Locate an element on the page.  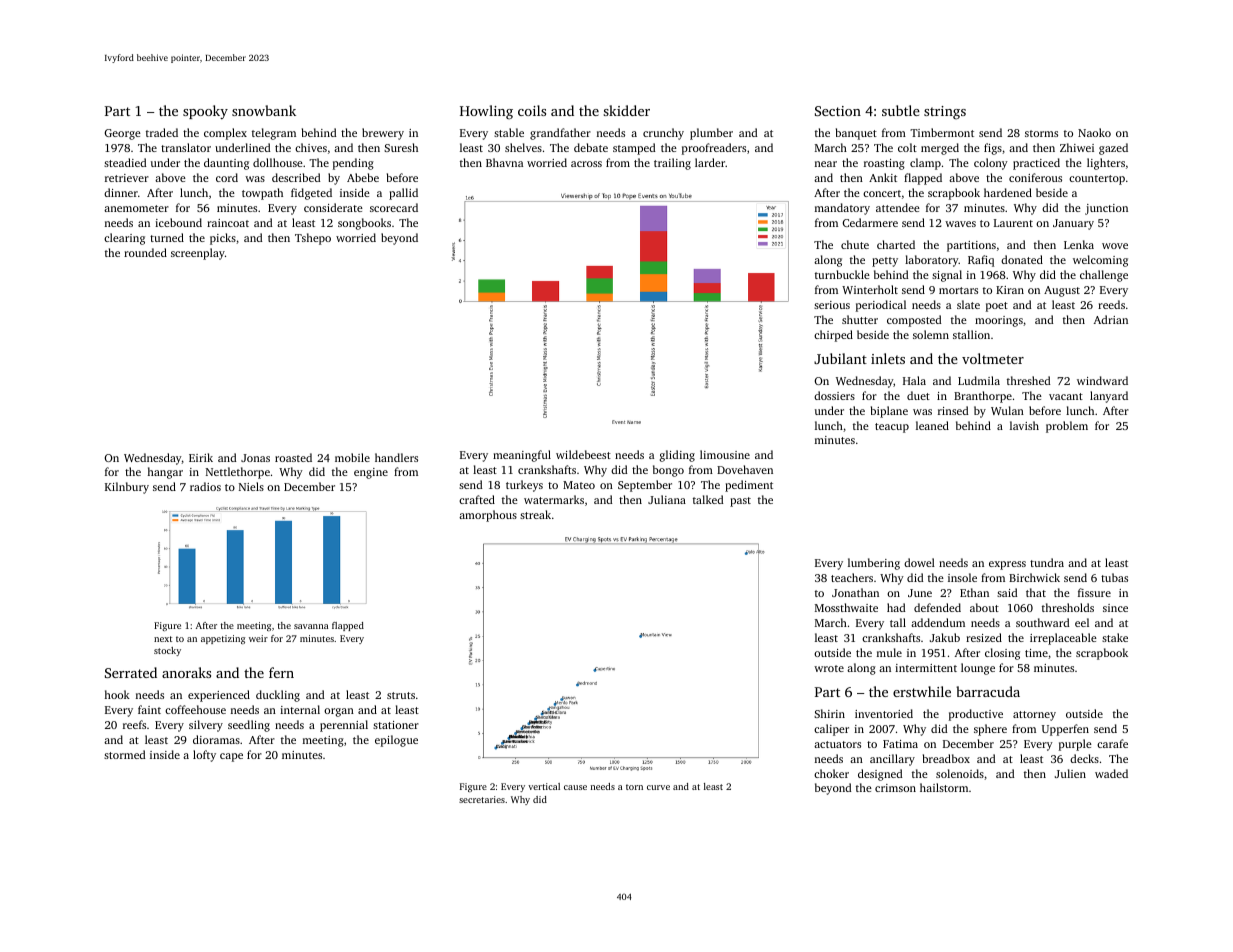
lumbering is located at coordinates (874, 564).
